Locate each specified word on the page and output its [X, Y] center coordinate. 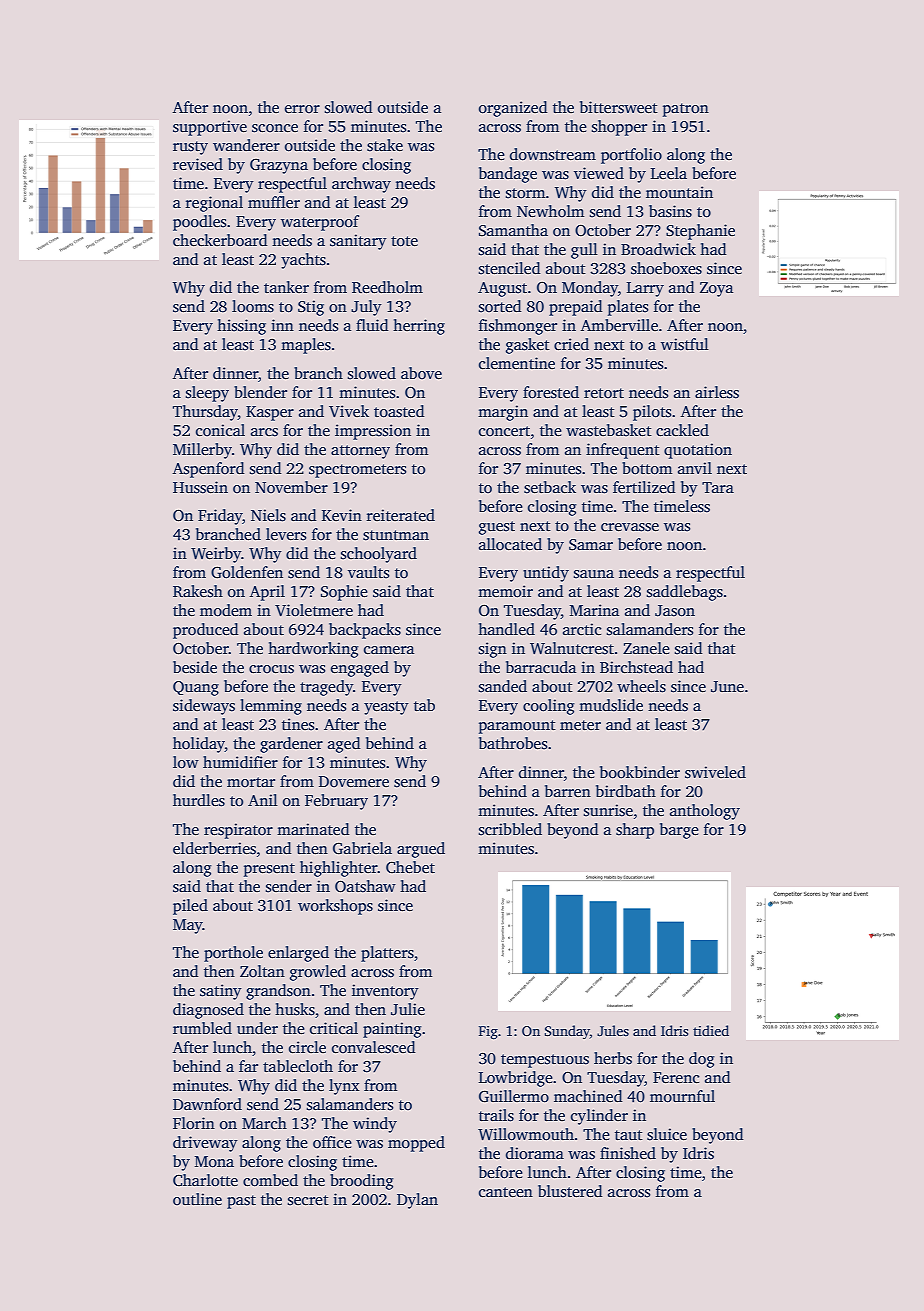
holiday [199, 745]
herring [419, 327]
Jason [675, 611]
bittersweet [619, 107]
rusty [190, 148]
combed [270, 1180]
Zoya [716, 289]
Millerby [202, 451]
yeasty [386, 708]
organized [513, 109]
